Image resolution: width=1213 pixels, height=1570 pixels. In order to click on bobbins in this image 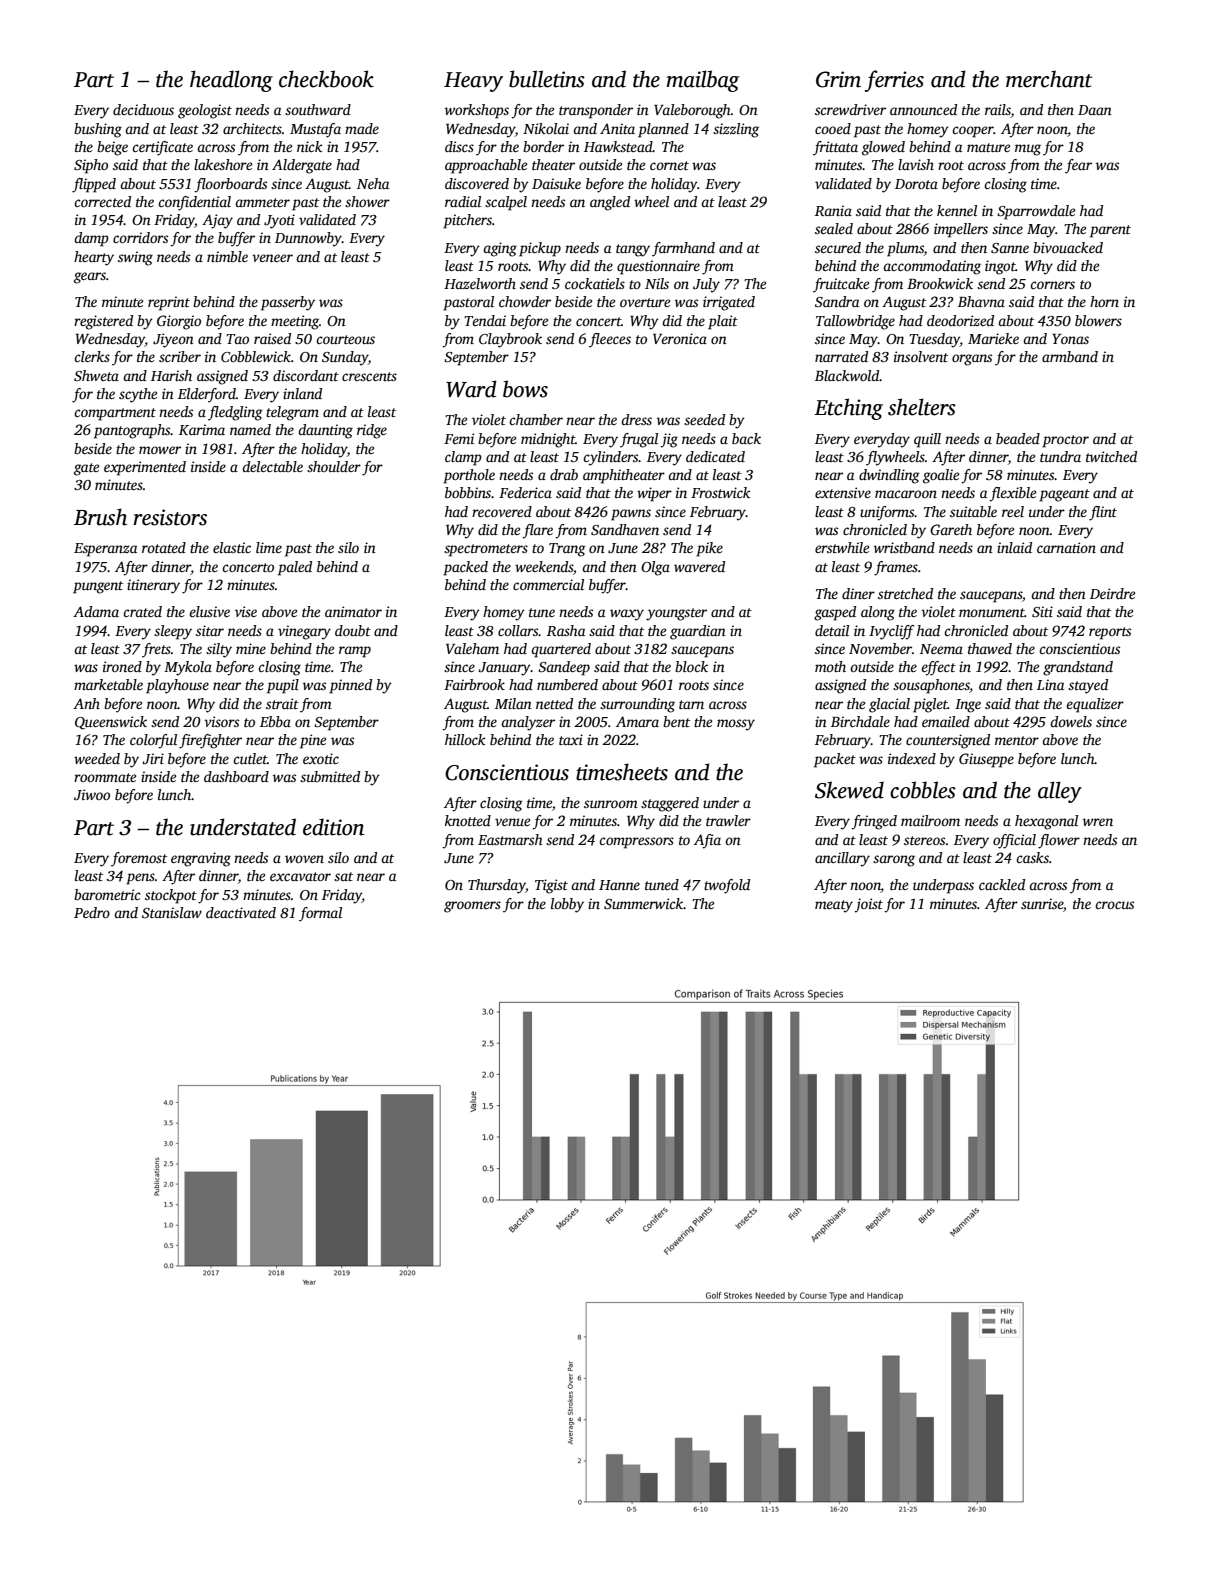, I will do `click(468, 492)`.
